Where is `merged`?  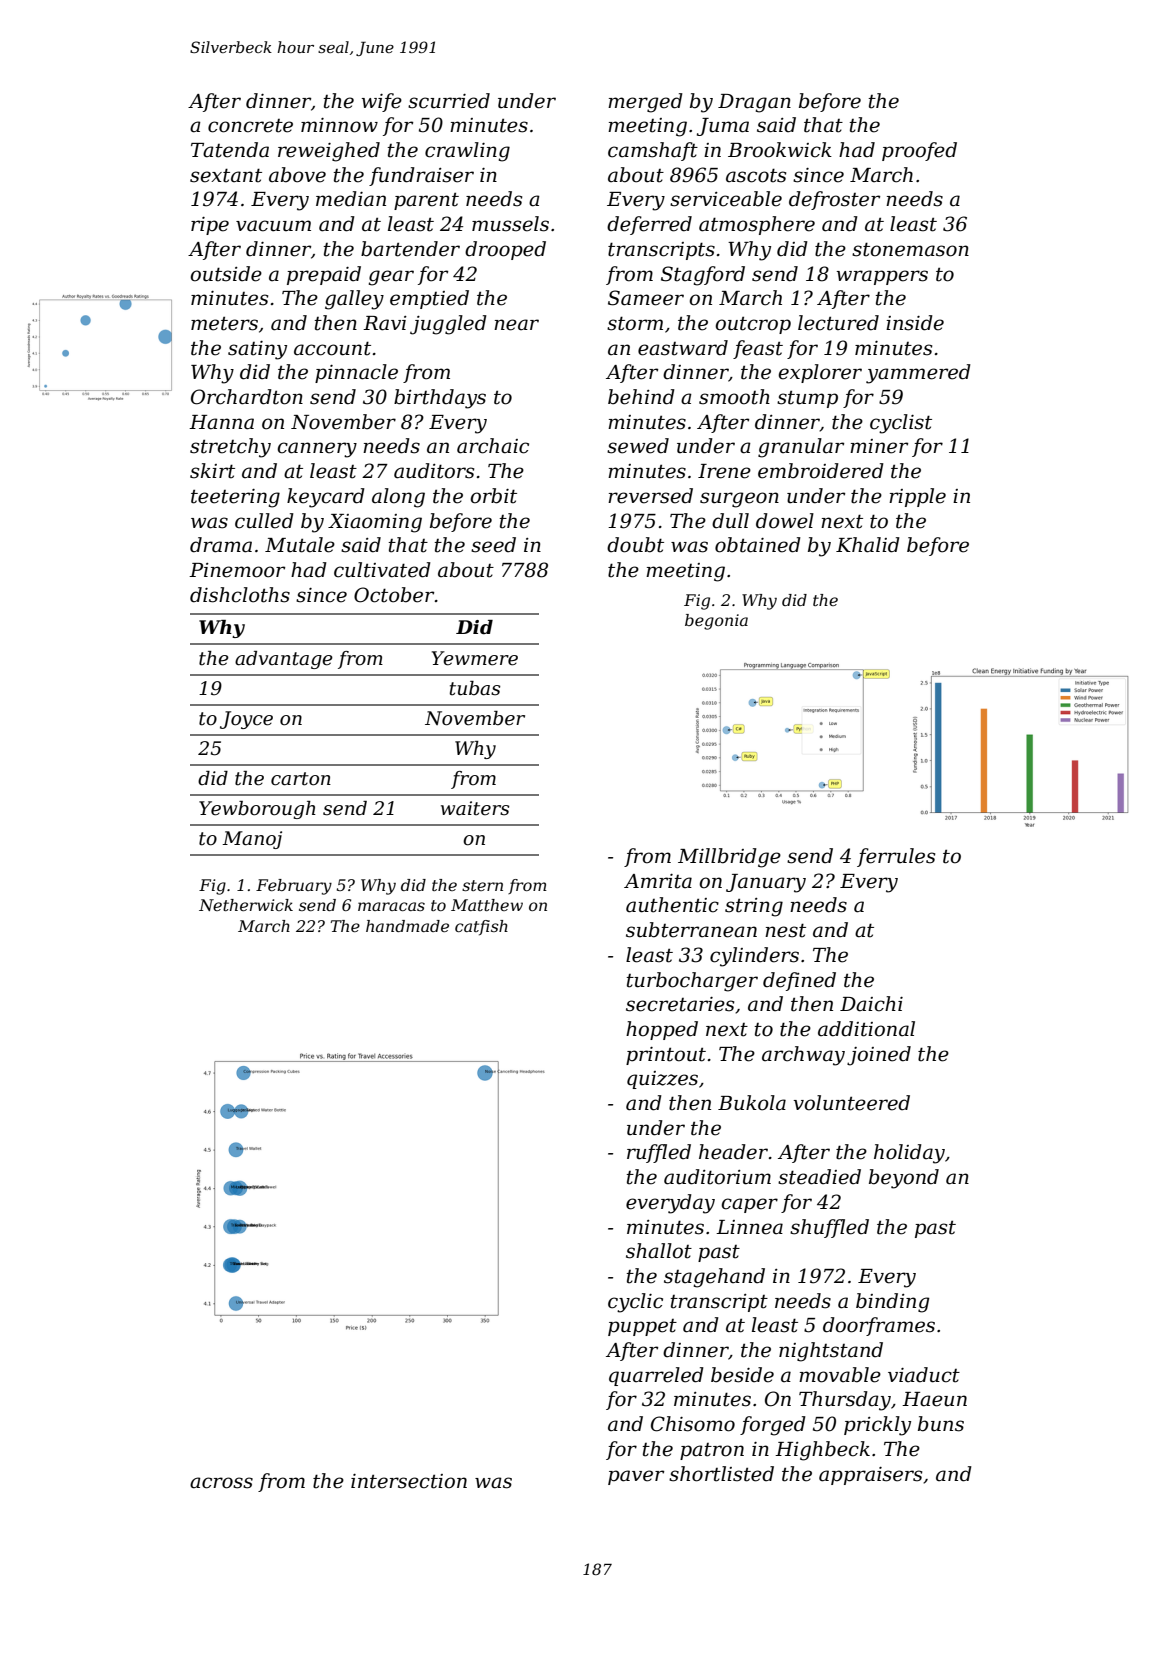 merged is located at coordinates (645, 103).
